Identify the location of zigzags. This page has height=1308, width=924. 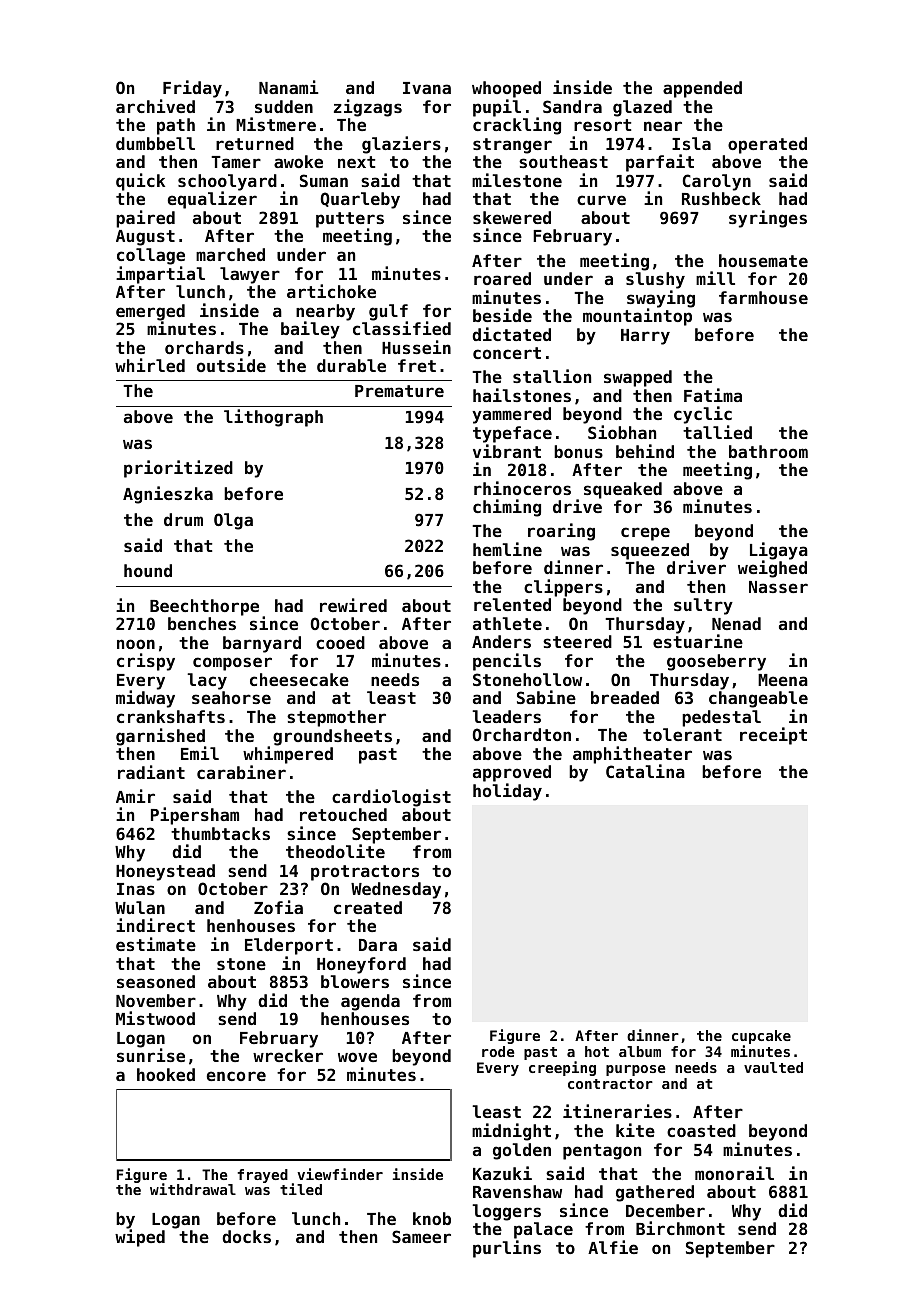
(368, 108).
